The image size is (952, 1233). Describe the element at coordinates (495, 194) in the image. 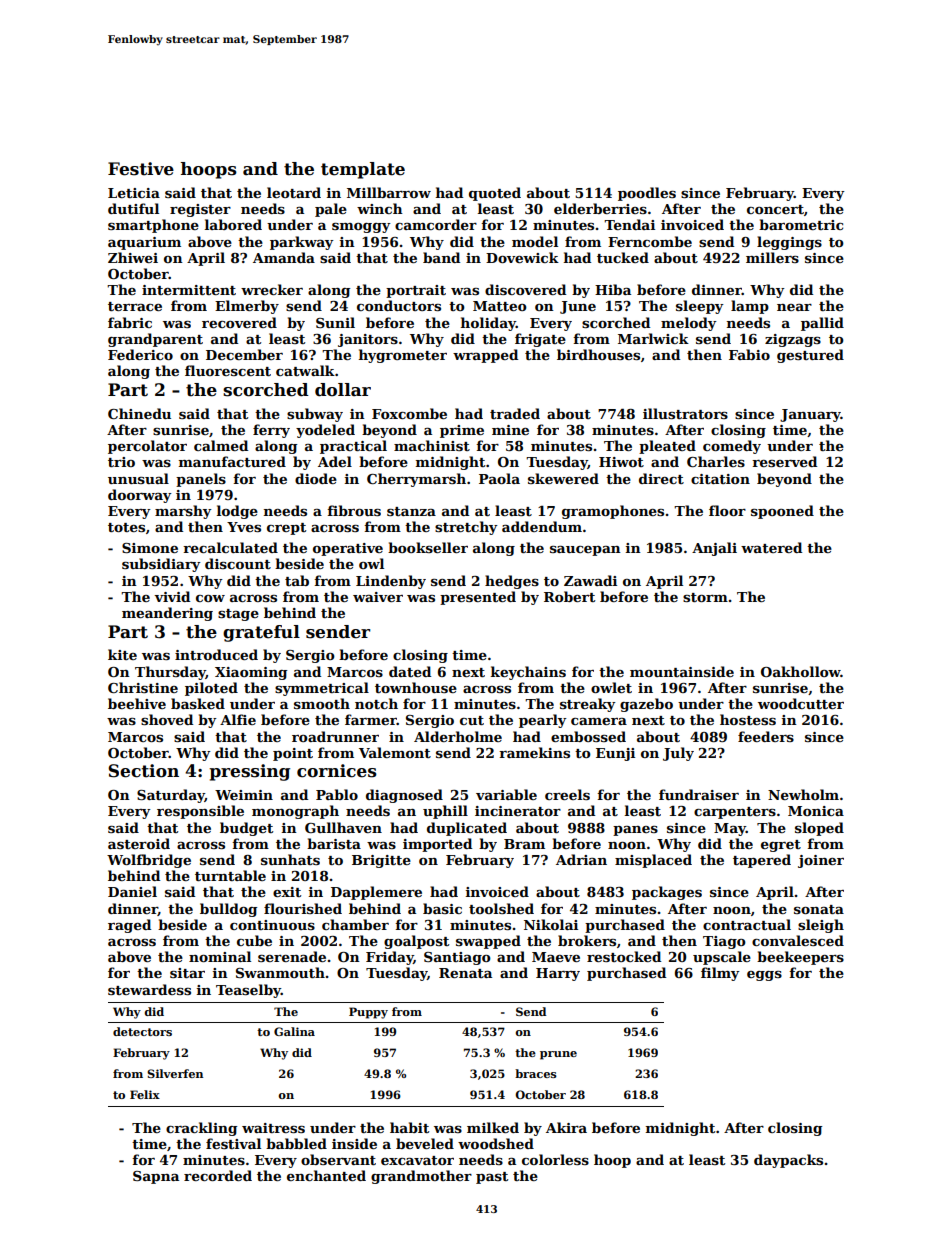

I see `quoted` at that location.
